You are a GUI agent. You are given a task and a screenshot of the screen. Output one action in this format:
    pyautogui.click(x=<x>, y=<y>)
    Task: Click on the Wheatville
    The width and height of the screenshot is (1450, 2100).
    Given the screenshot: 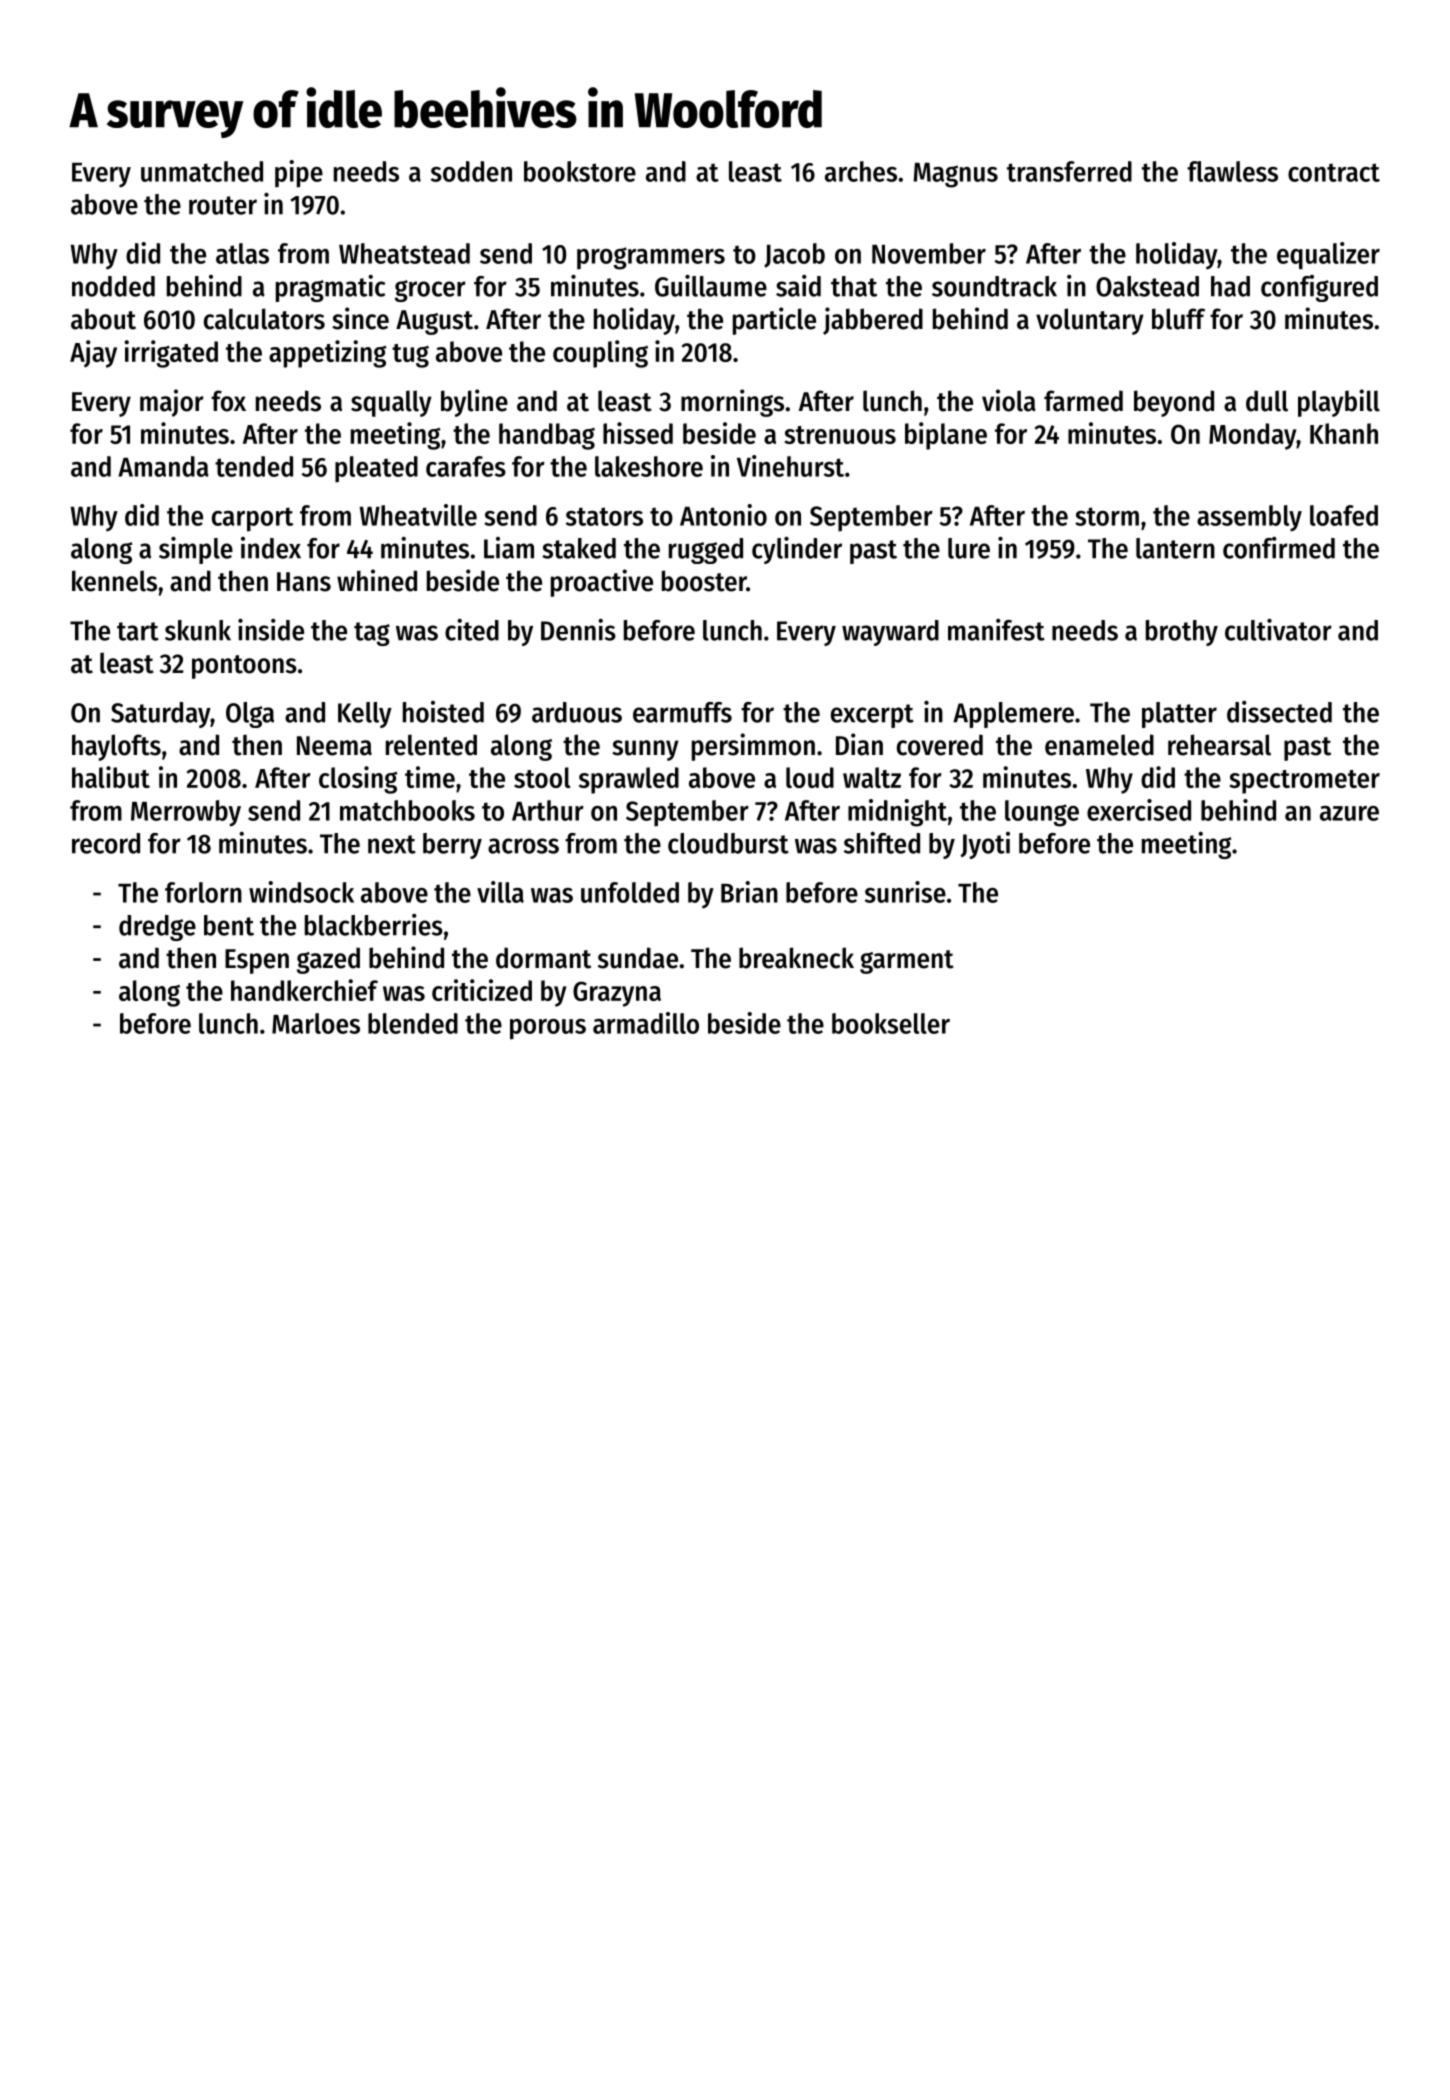 What is the action you would take?
    pyautogui.click(x=418, y=515)
